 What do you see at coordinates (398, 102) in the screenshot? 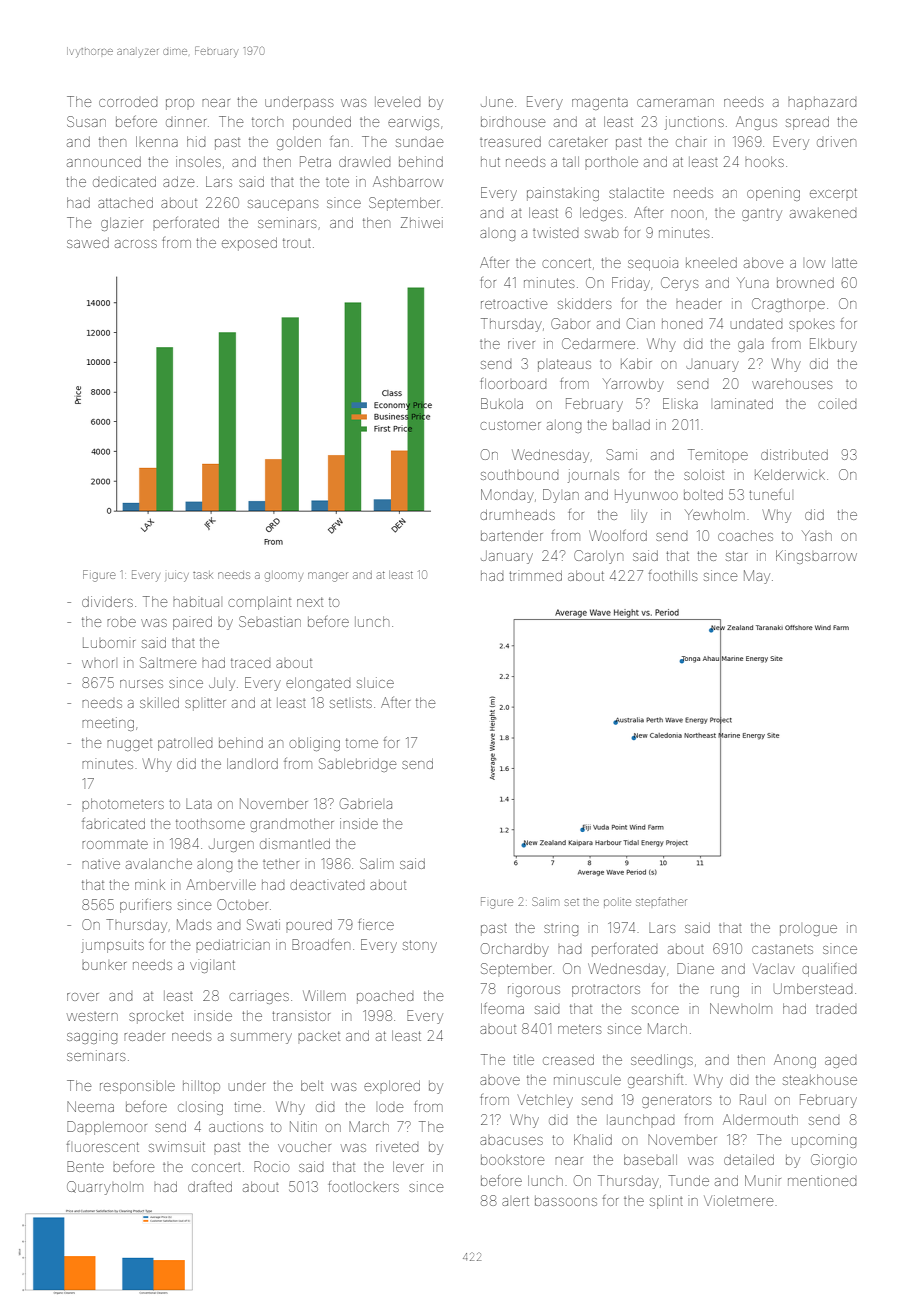
I see `leveled` at bounding box center [398, 102].
